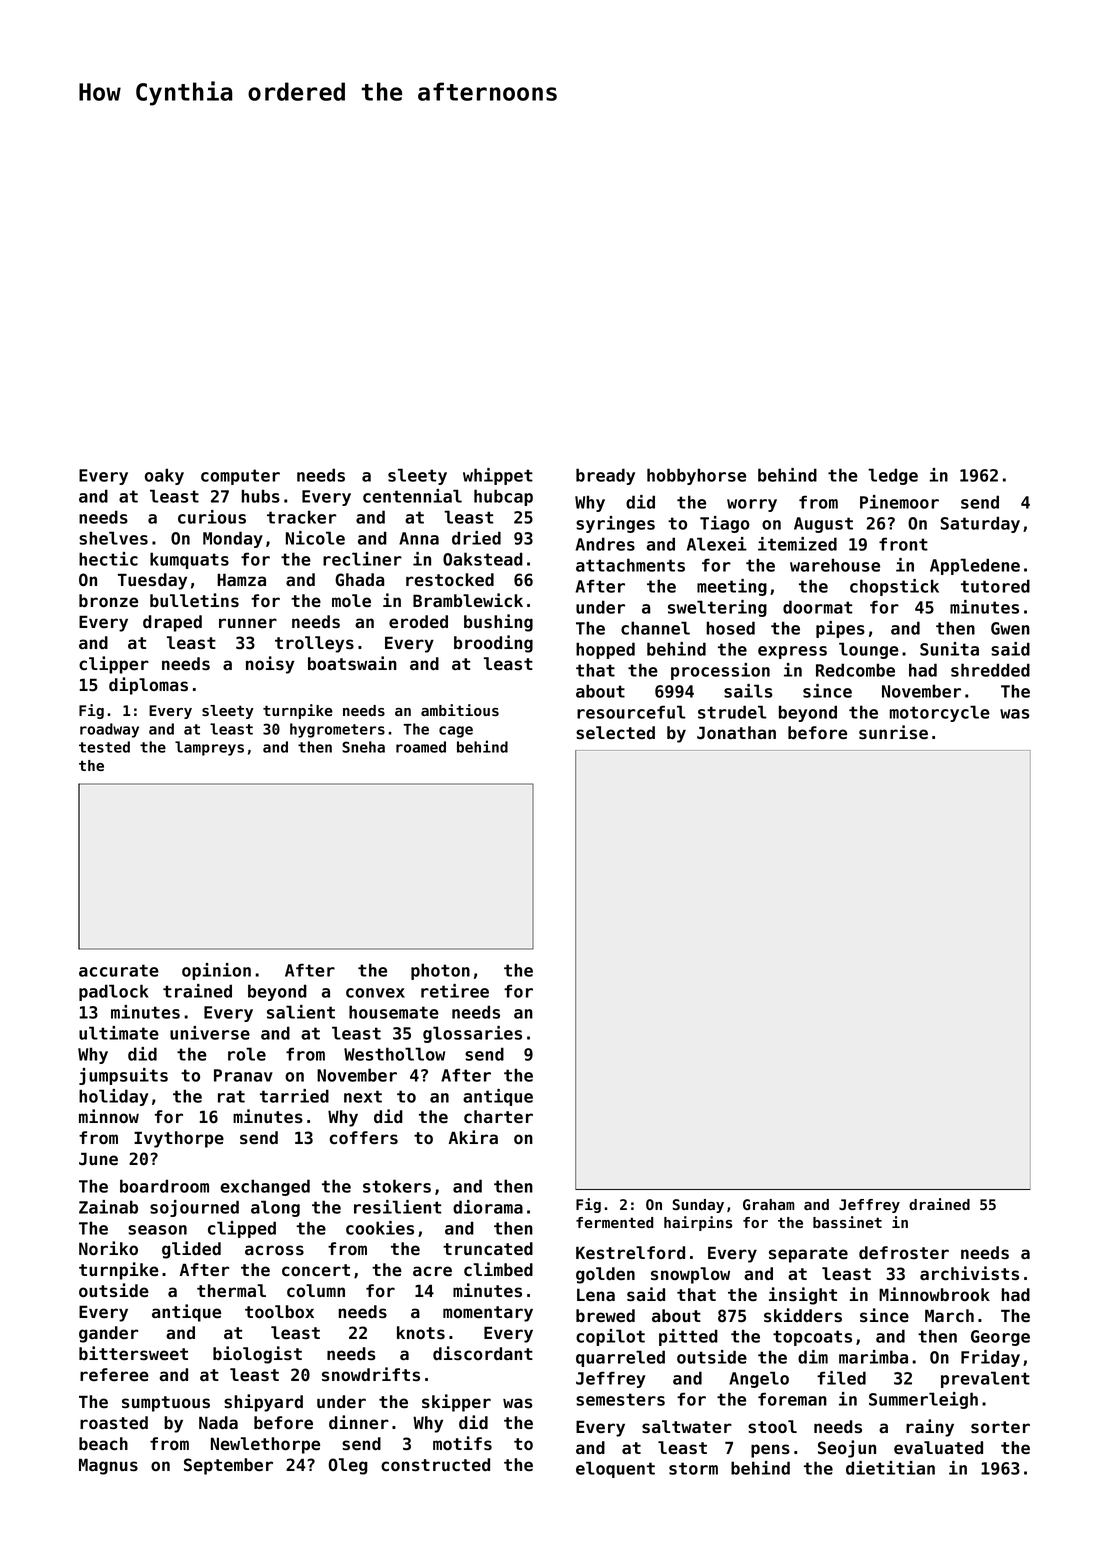  I want to click on mole, so click(351, 601).
